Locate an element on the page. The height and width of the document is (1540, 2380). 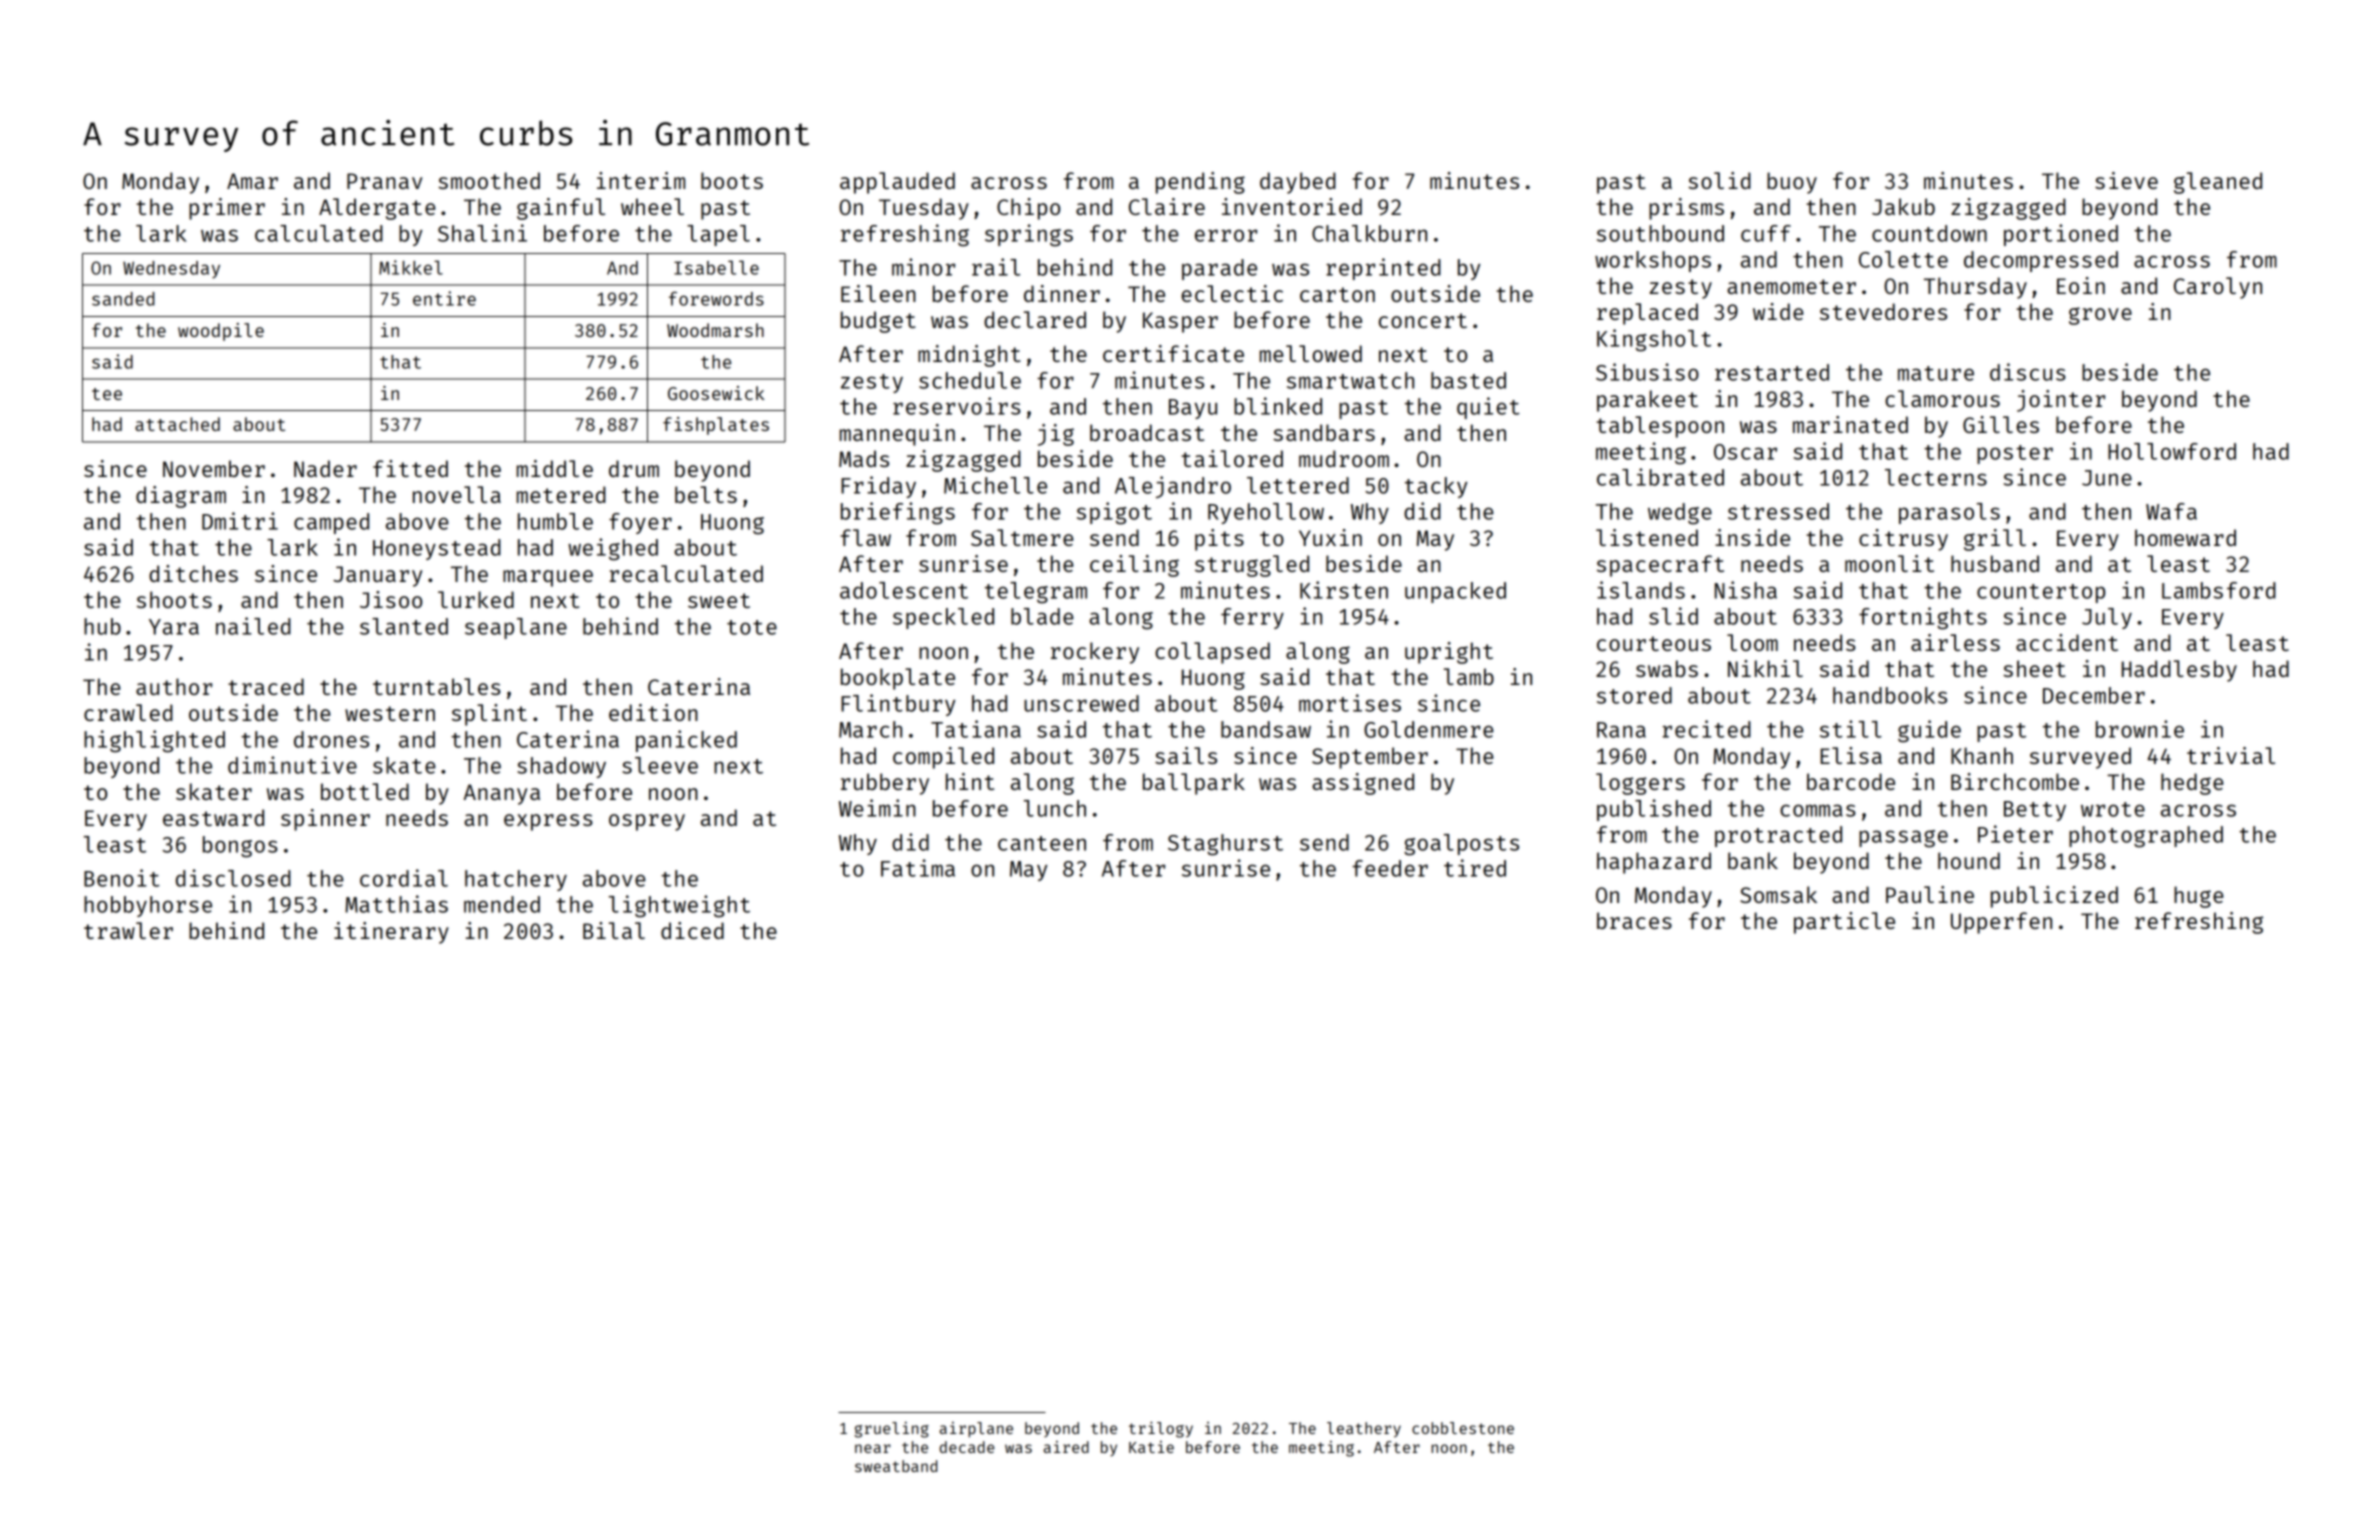
Woodmarsh is located at coordinates (715, 330).
